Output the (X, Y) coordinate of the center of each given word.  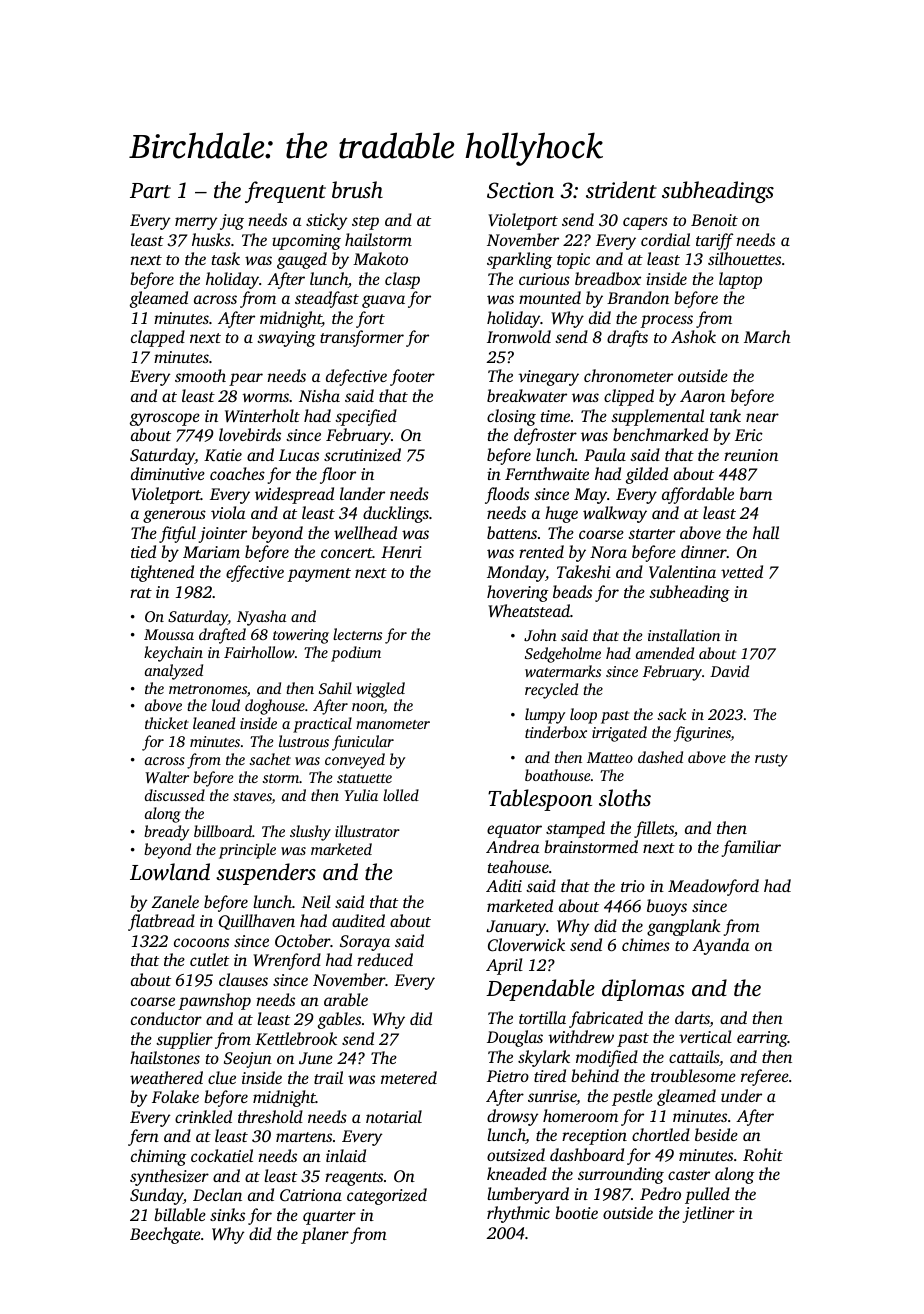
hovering (517, 593)
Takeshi (584, 571)
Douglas (515, 1038)
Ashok (693, 336)
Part (150, 190)
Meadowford (713, 887)
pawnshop (214, 1001)
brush (357, 189)
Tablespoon (540, 800)
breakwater (527, 395)
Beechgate (165, 1235)
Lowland (170, 872)
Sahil (335, 688)
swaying (286, 339)
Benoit (714, 220)
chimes (646, 944)
